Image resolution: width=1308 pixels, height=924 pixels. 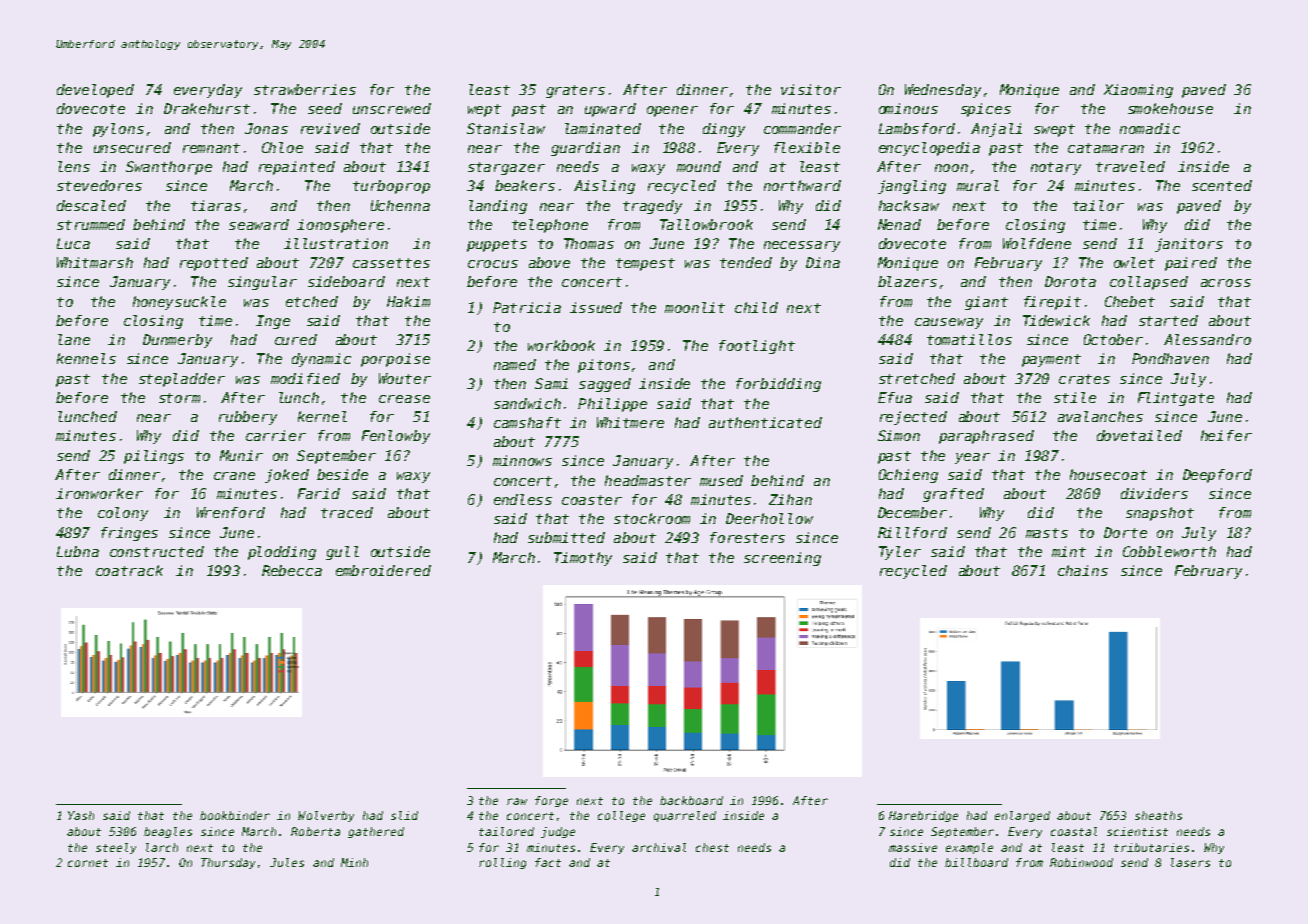 I want to click on developed, so click(x=95, y=91).
